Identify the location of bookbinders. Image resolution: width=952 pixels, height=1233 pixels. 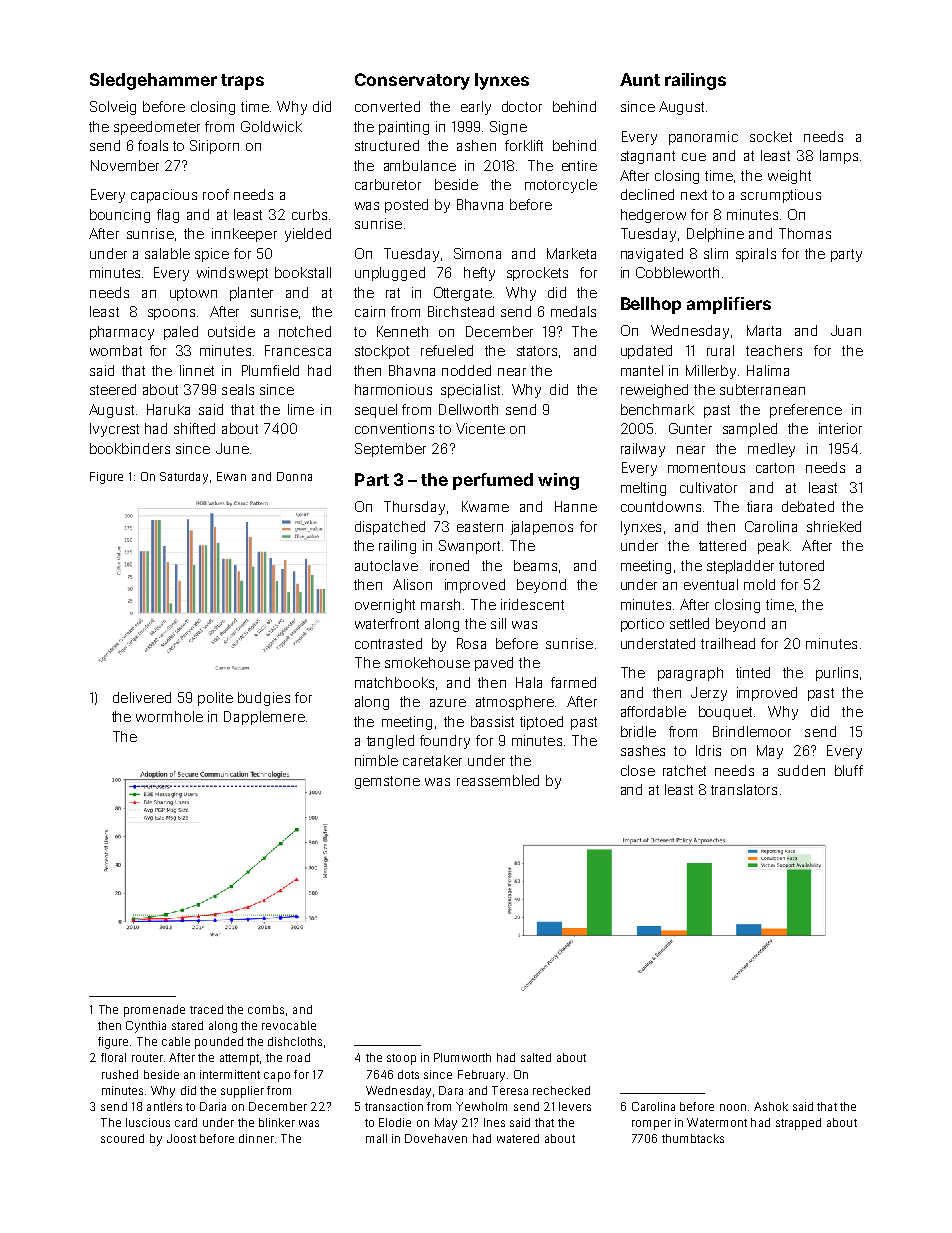
(130, 448).
